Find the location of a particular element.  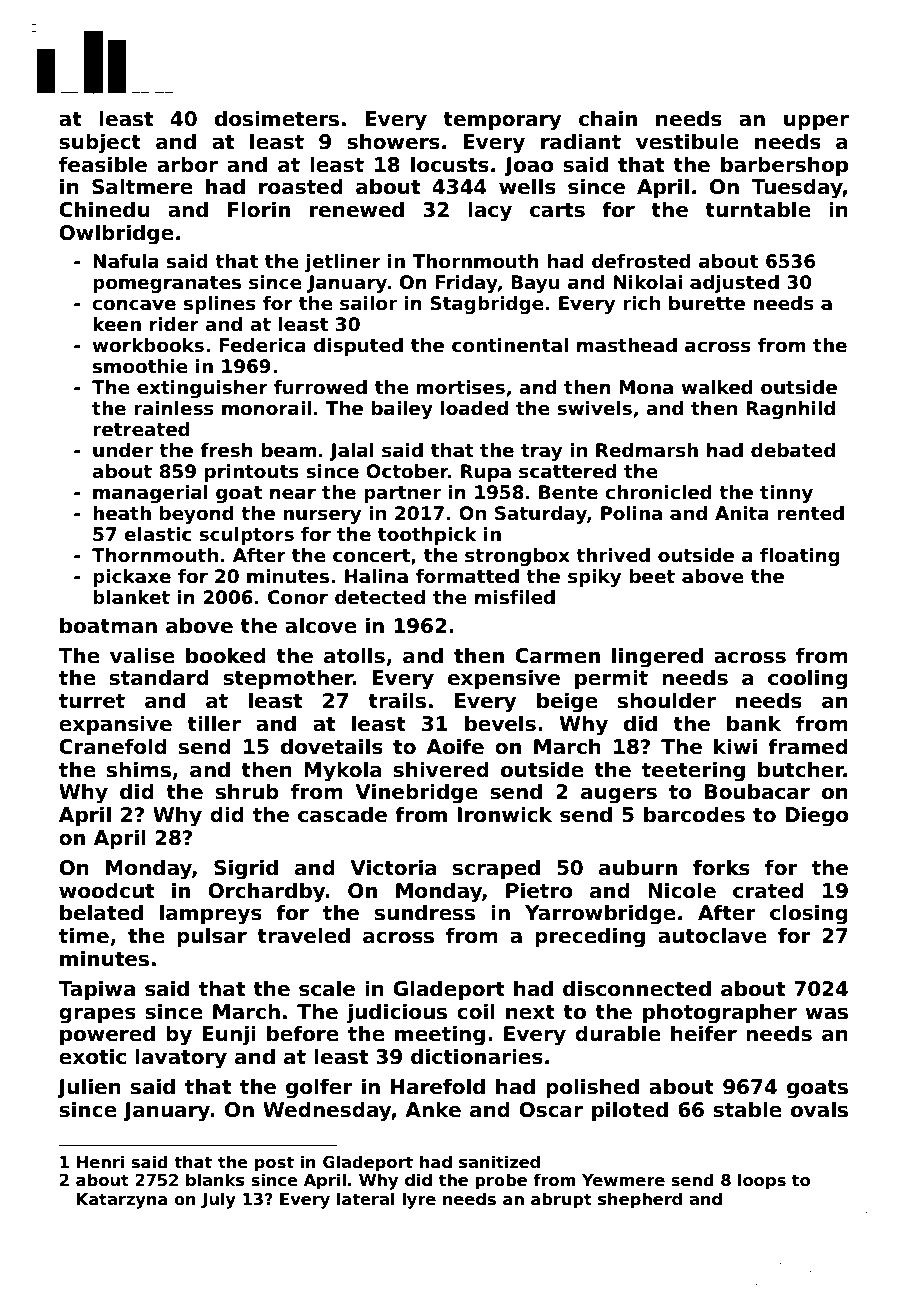

heifer is located at coordinates (704, 1033).
